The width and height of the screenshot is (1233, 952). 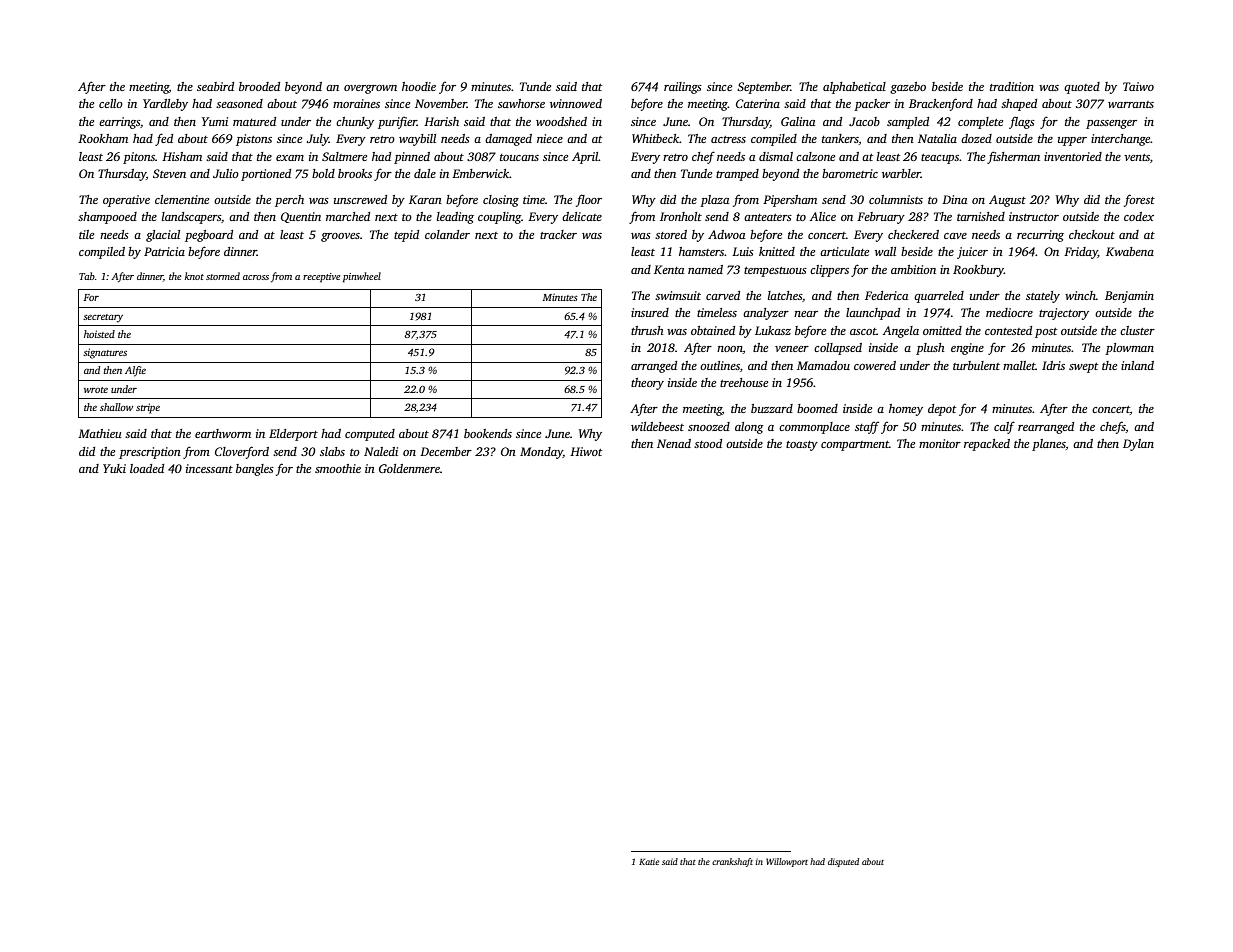 What do you see at coordinates (409, 468) in the screenshot?
I see `Goldenmere` at bounding box center [409, 468].
